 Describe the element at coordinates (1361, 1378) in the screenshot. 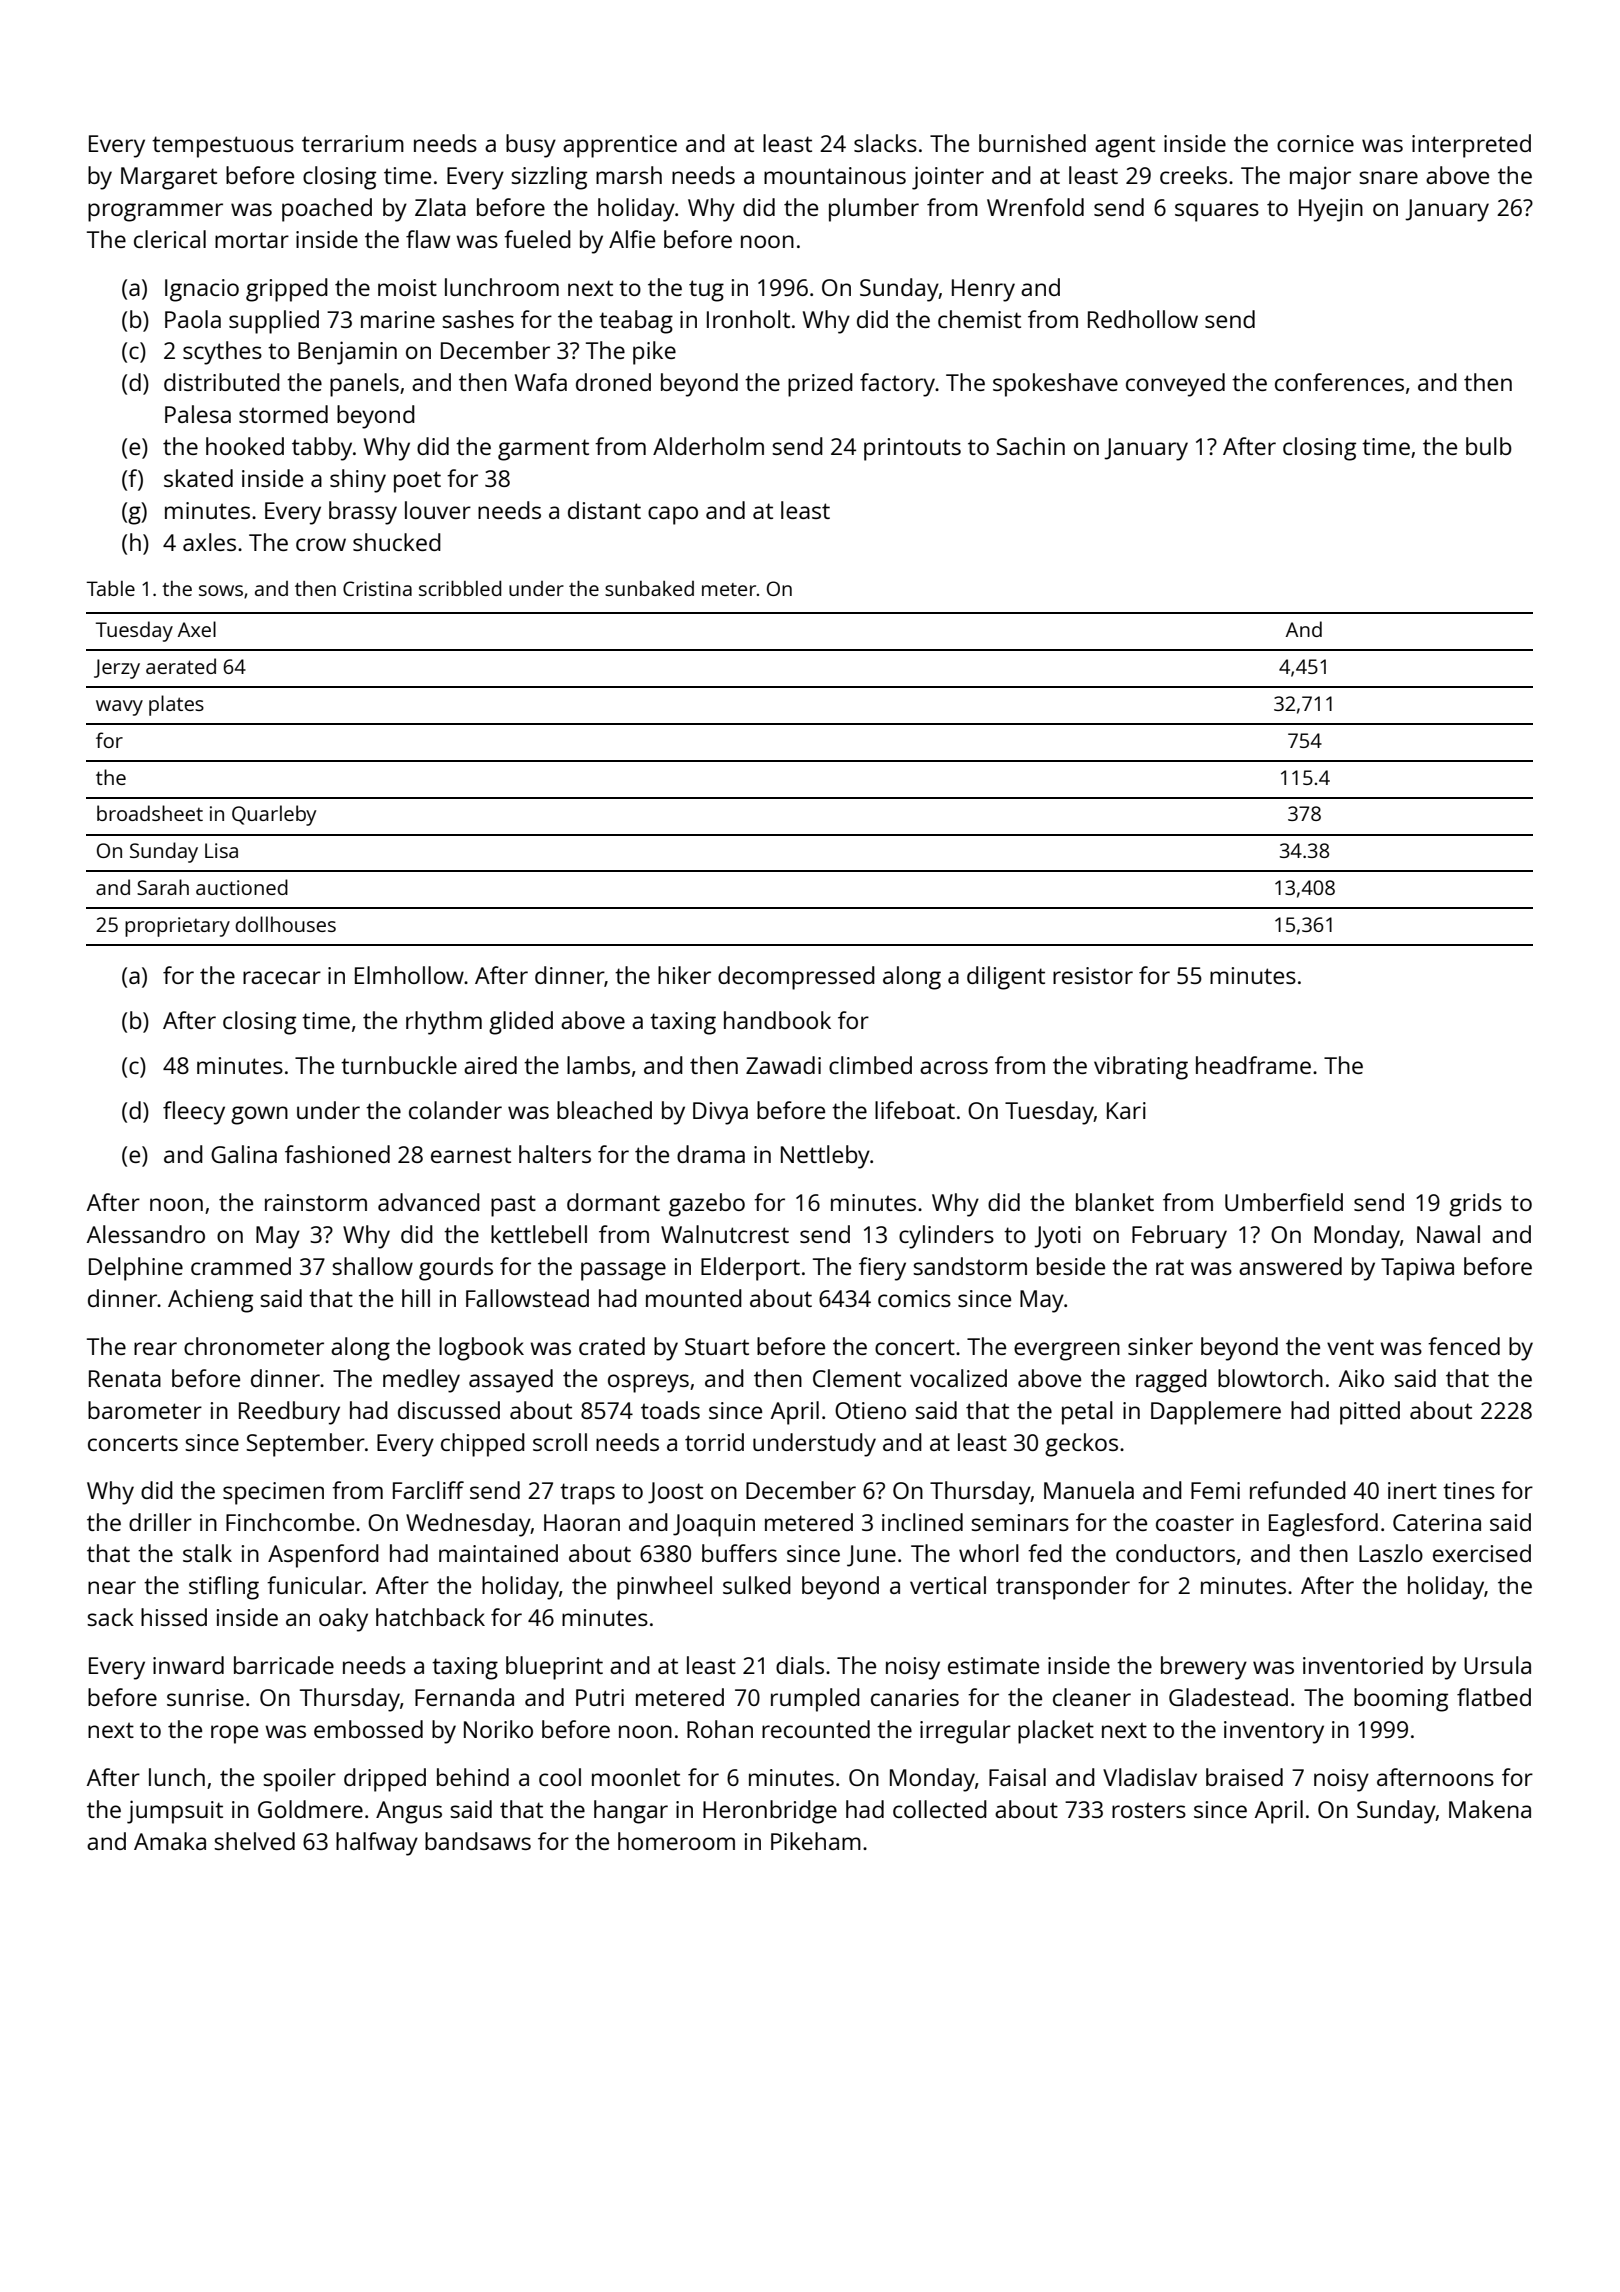

I see `Aiko` at that location.
